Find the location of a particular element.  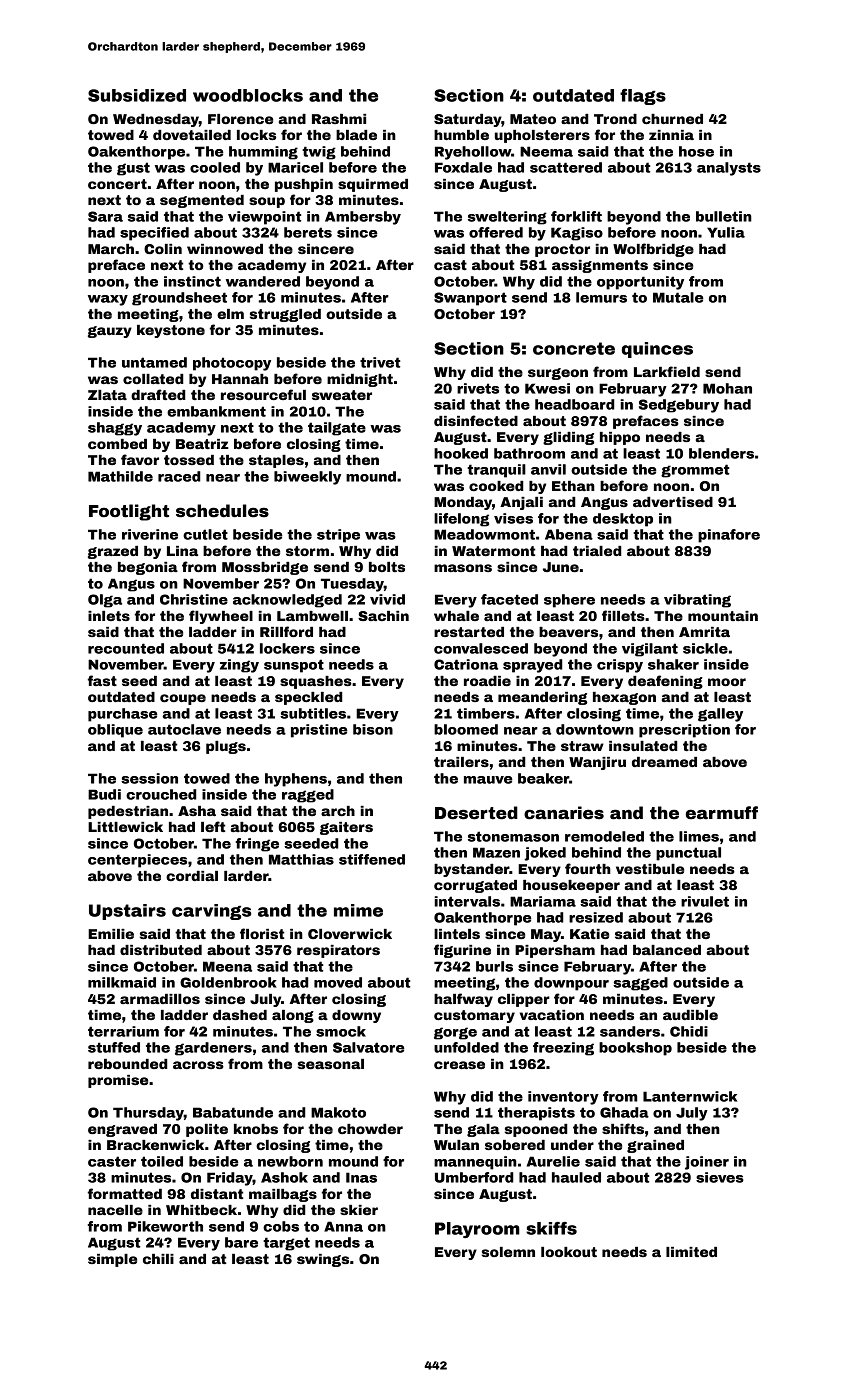

opportunity is located at coordinates (640, 283).
